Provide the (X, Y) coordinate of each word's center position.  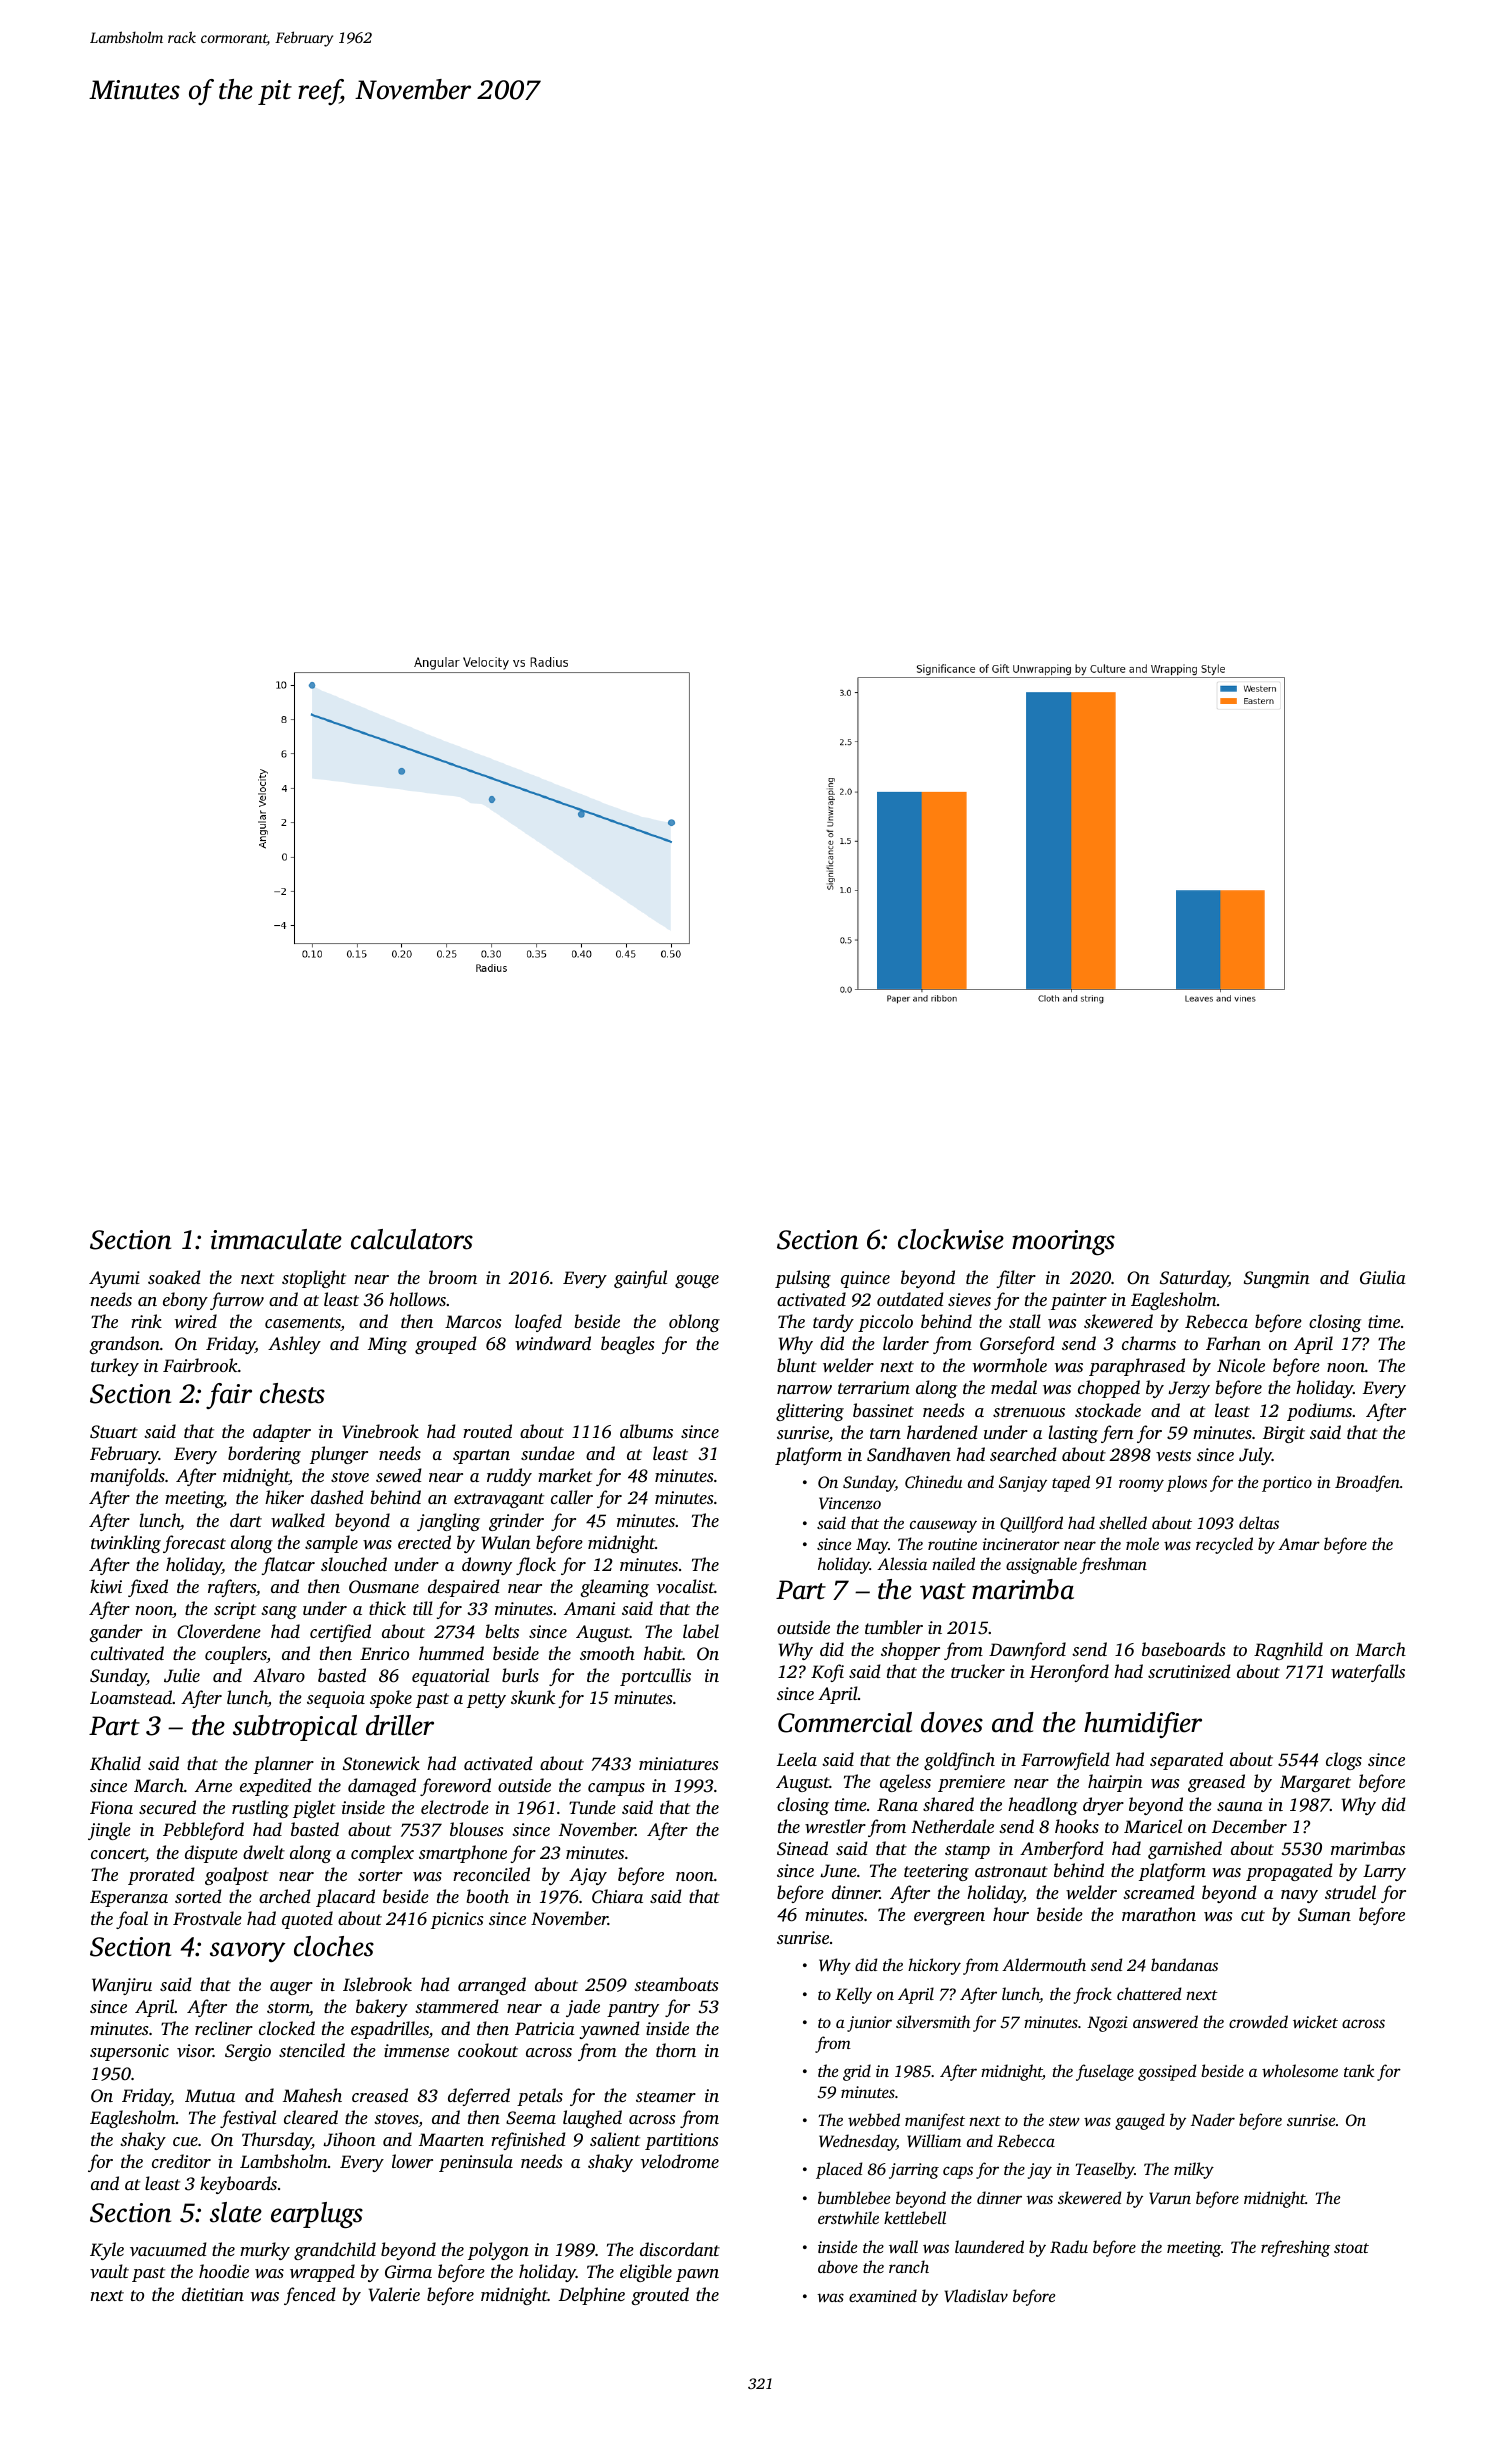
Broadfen (1367, 1483)
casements (303, 1324)
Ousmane (384, 1587)
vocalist (685, 1586)
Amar (1299, 1544)
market (565, 1475)
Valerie (394, 2294)
